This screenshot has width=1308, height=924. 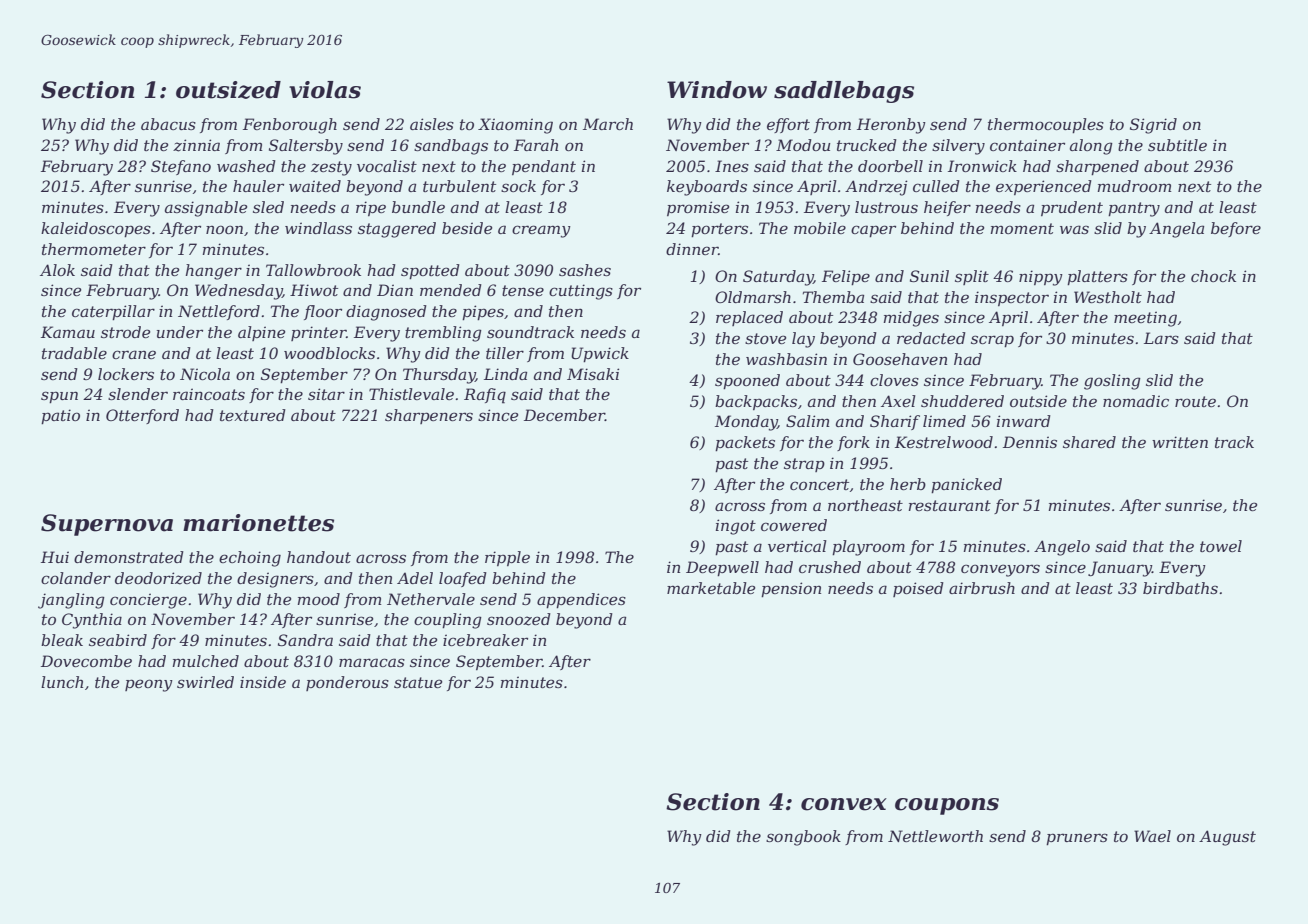 What do you see at coordinates (228, 90) in the screenshot?
I see `outsized` at bounding box center [228, 90].
